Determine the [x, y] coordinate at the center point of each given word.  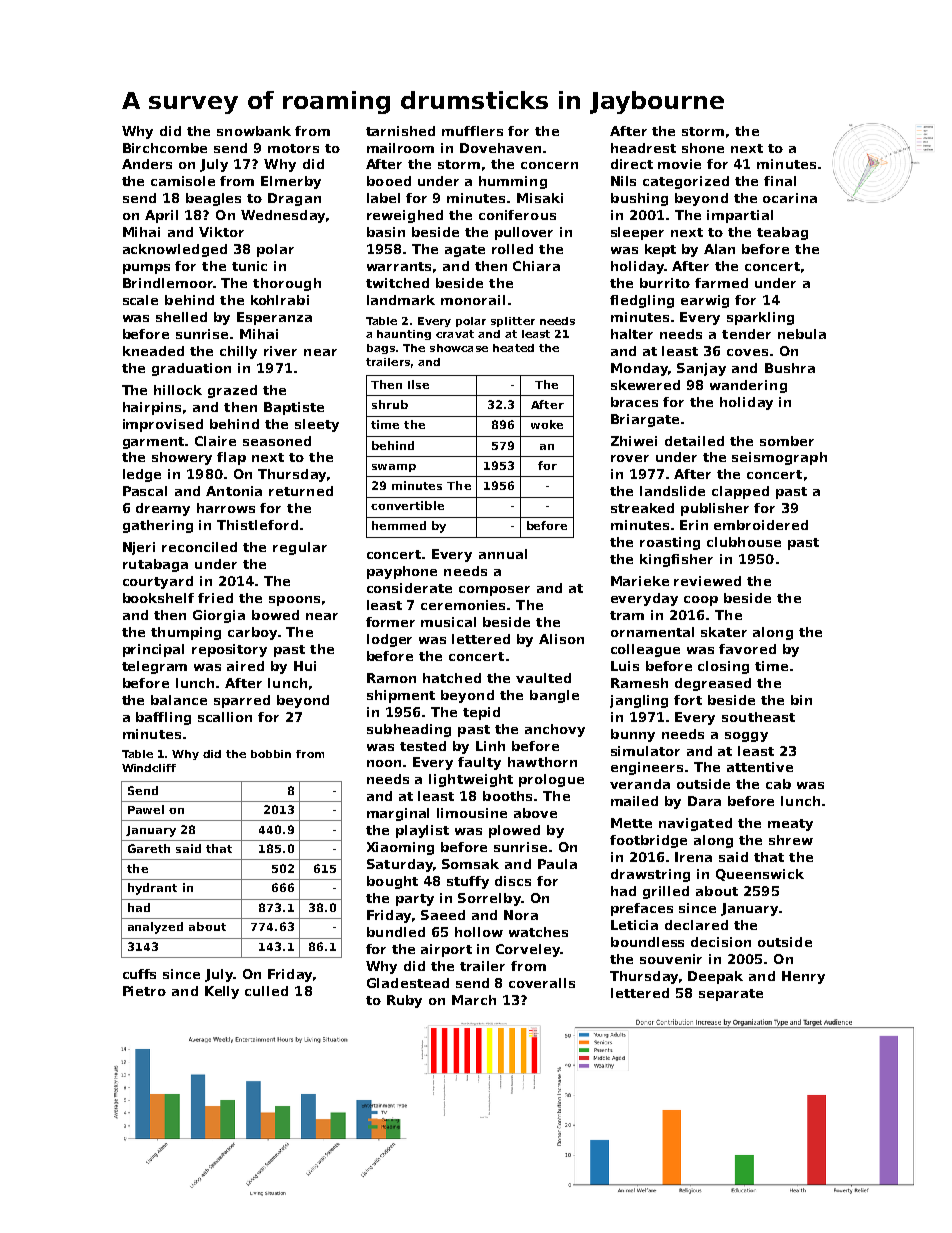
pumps [146, 269]
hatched [452, 678]
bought [392, 882]
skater [724, 632]
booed [389, 181]
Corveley [528, 950]
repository [229, 650]
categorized [686, 182]
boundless [647, 942]
